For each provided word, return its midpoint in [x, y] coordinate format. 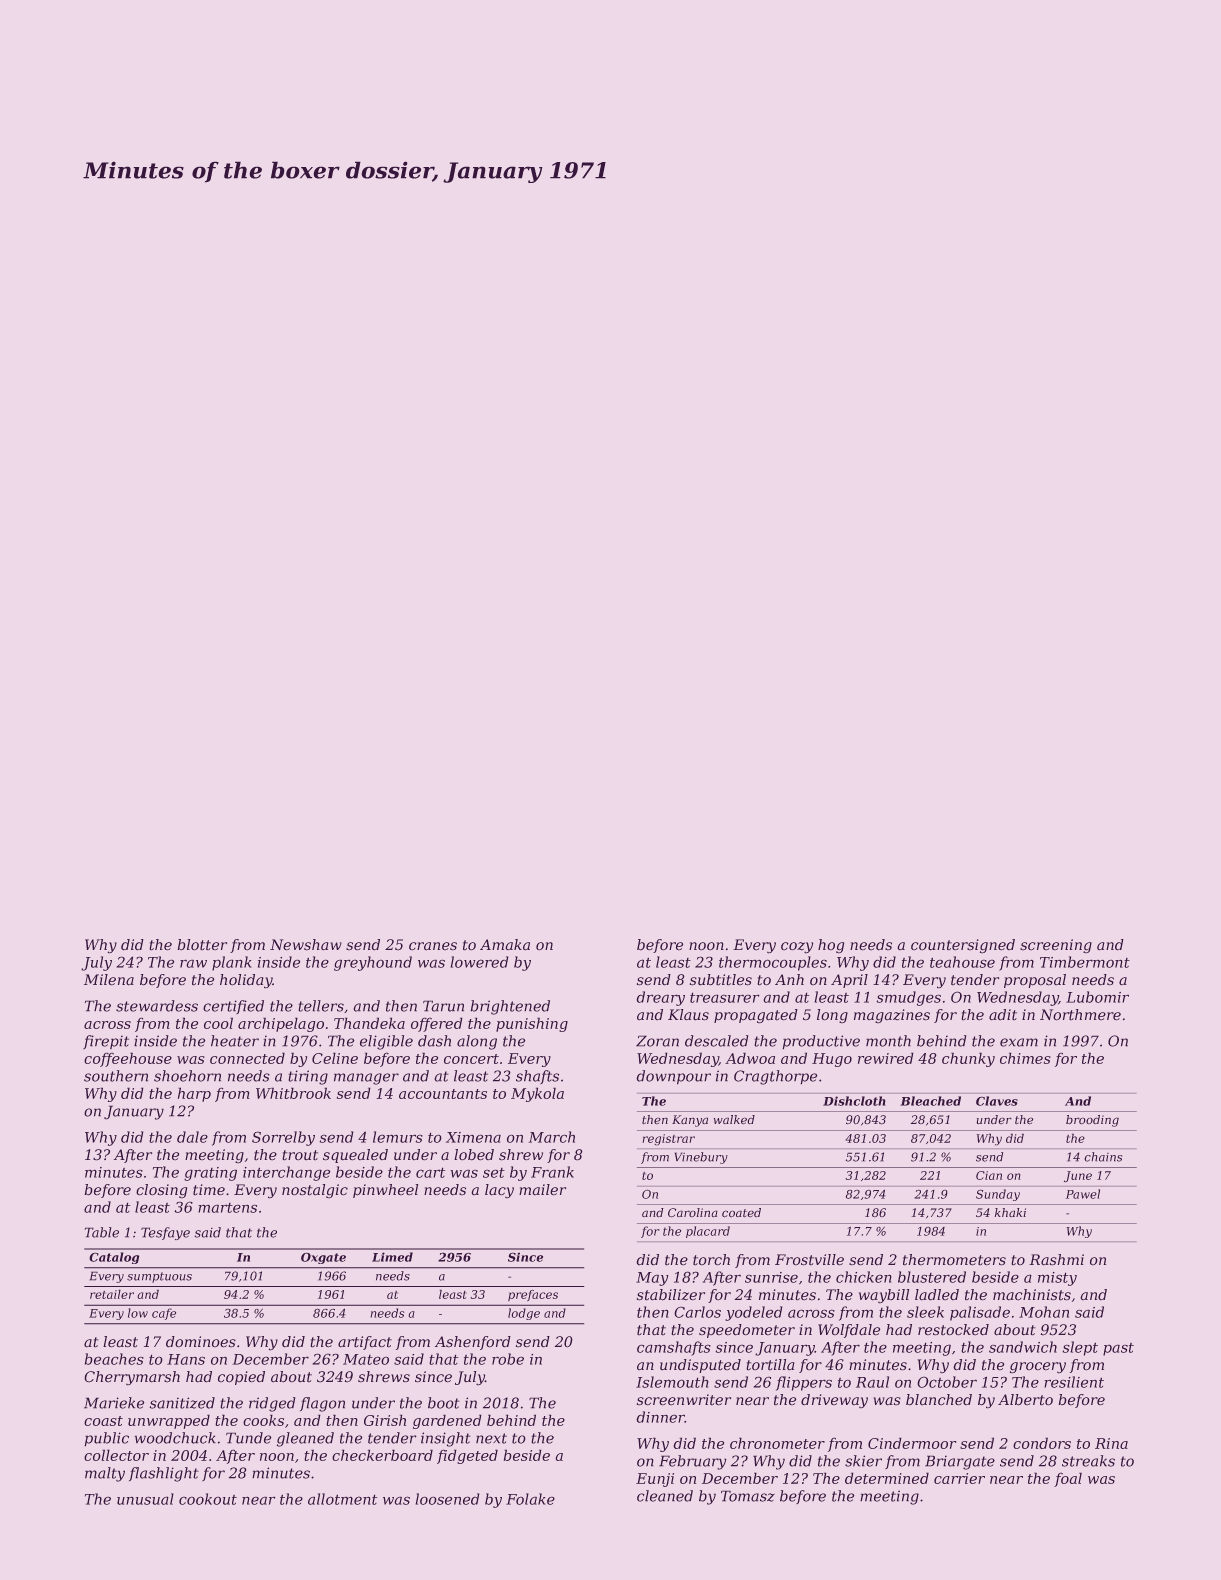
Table [101, 1232]
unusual [145, 1499]
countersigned [963, 946]
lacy [499, 1191]
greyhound [373, 963]
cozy [797, 948]
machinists [1032, 1295]
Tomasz [748, 1496]
